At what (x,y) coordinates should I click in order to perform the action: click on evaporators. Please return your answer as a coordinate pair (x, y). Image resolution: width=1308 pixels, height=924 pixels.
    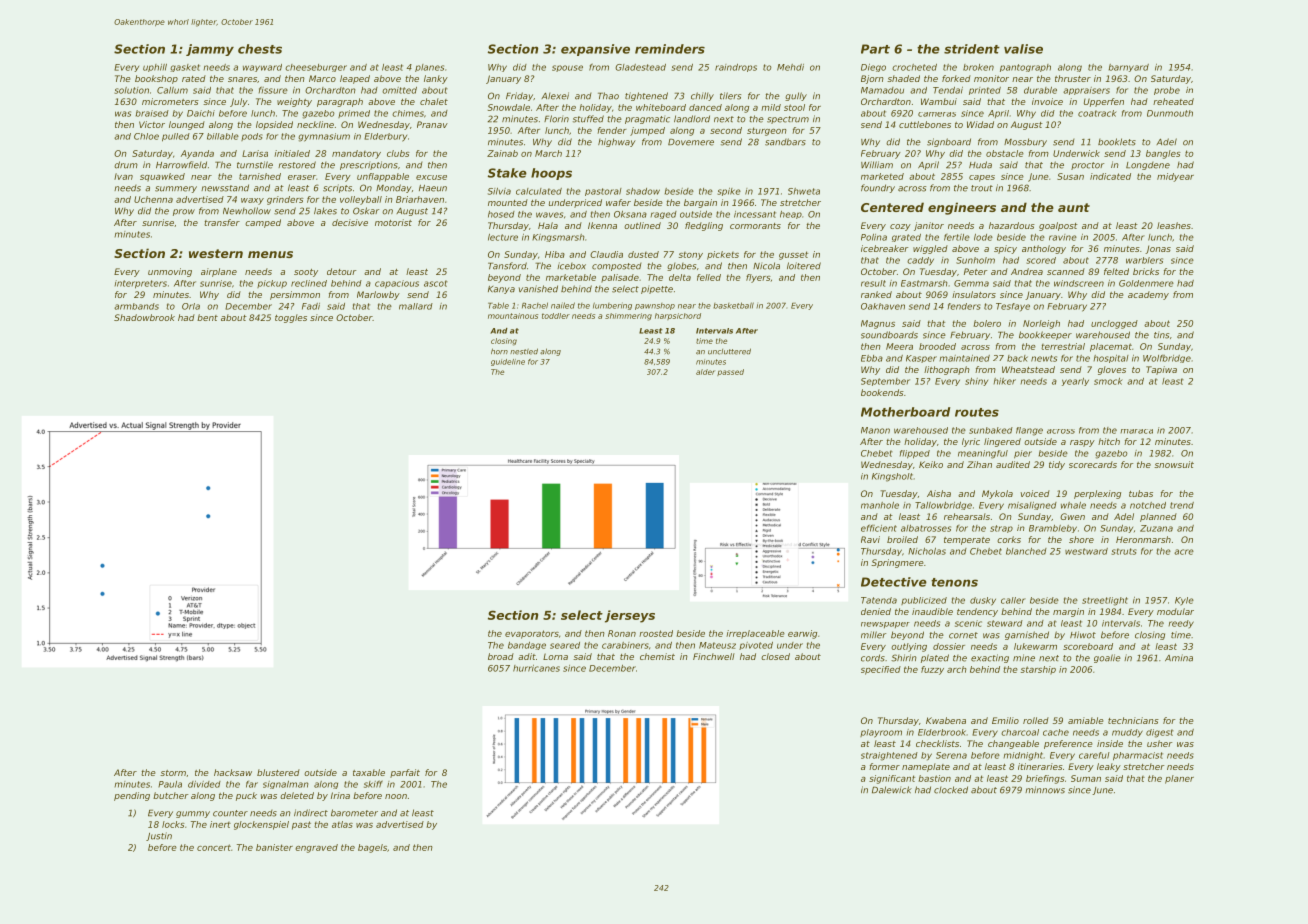
    Looking at the image, I should click on (532, 634).
